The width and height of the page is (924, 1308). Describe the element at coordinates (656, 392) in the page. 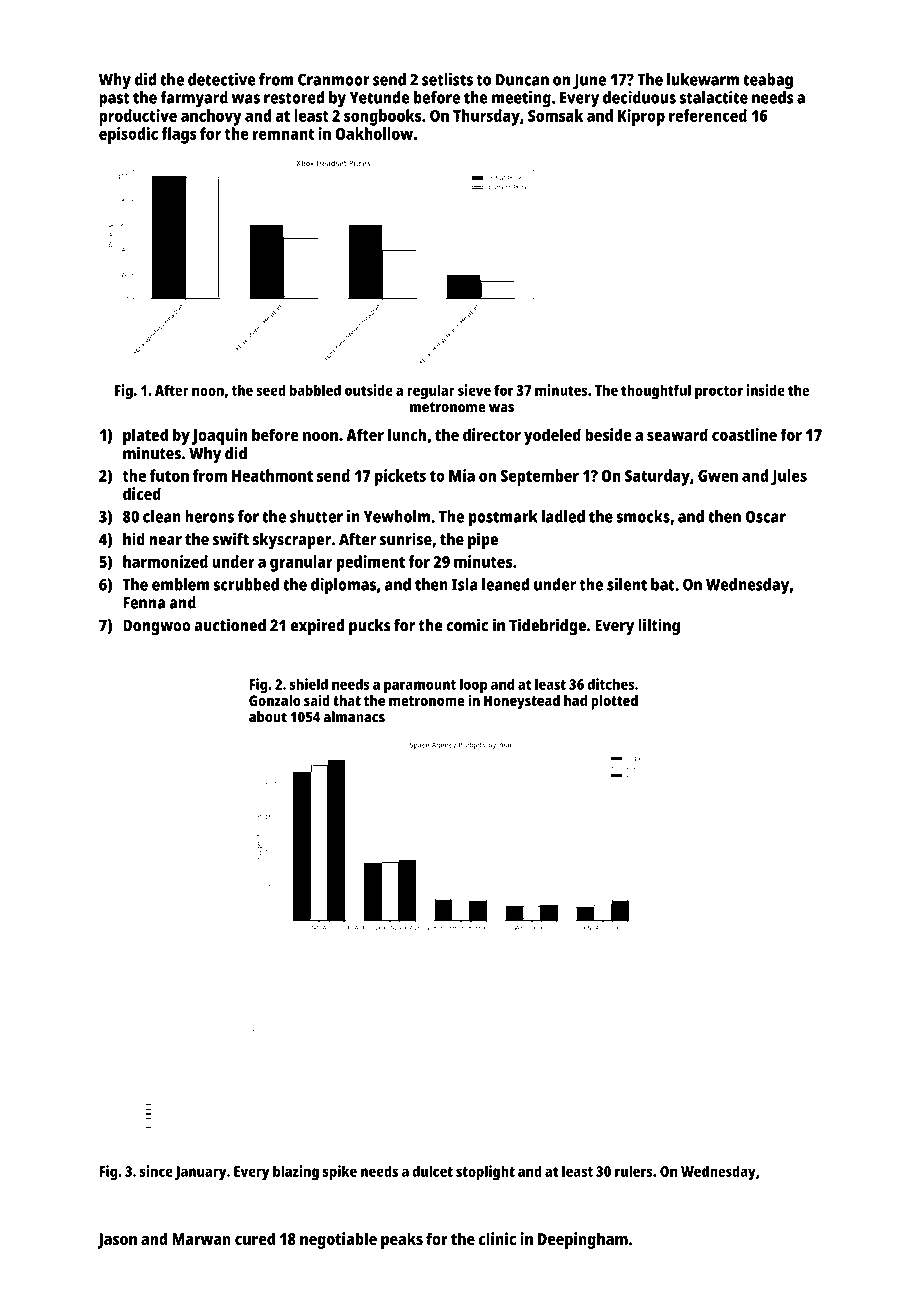

I see `thoughtful` at that location.
